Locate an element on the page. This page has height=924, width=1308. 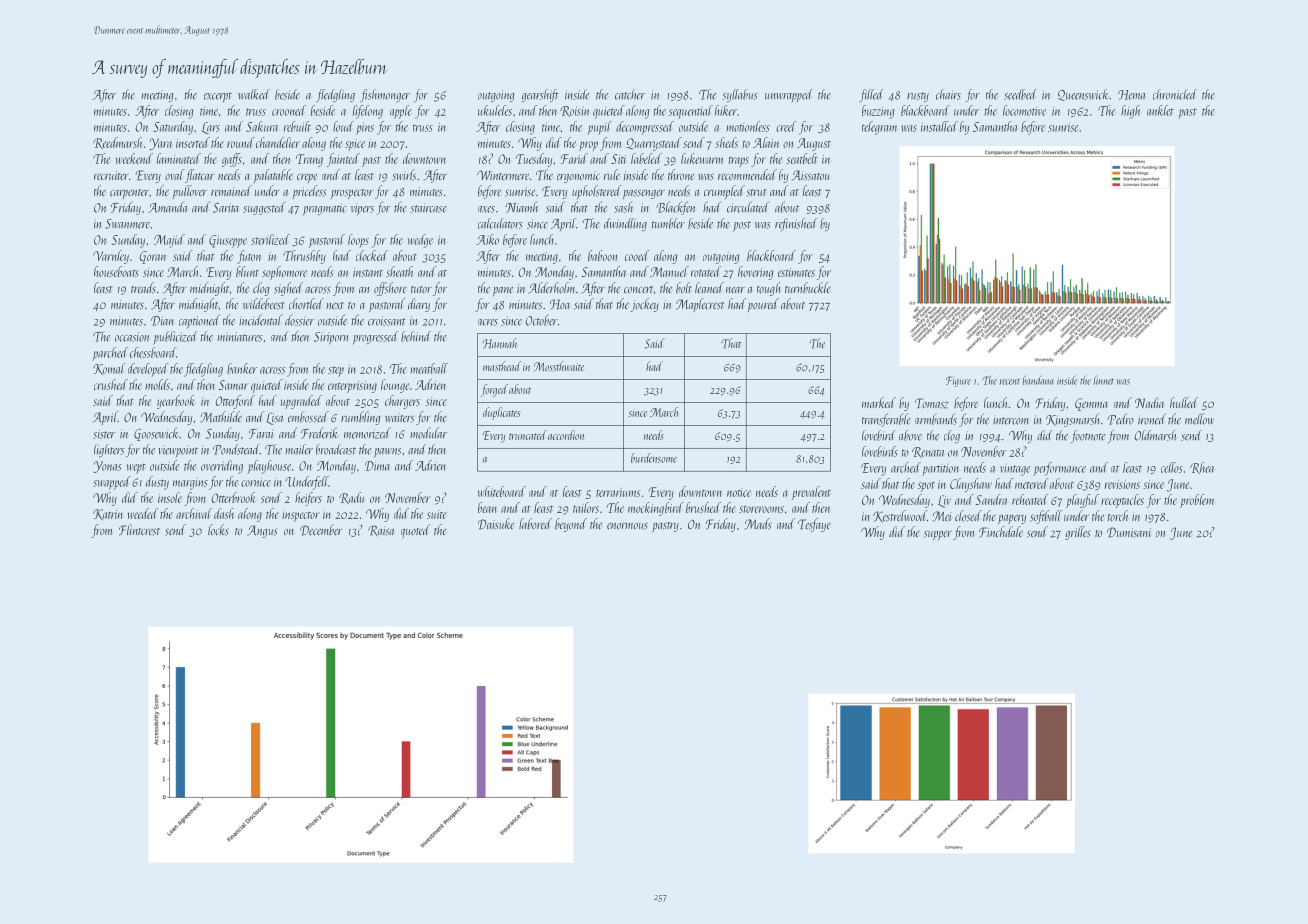
fishmonger is located at coordinates (385, 95).
